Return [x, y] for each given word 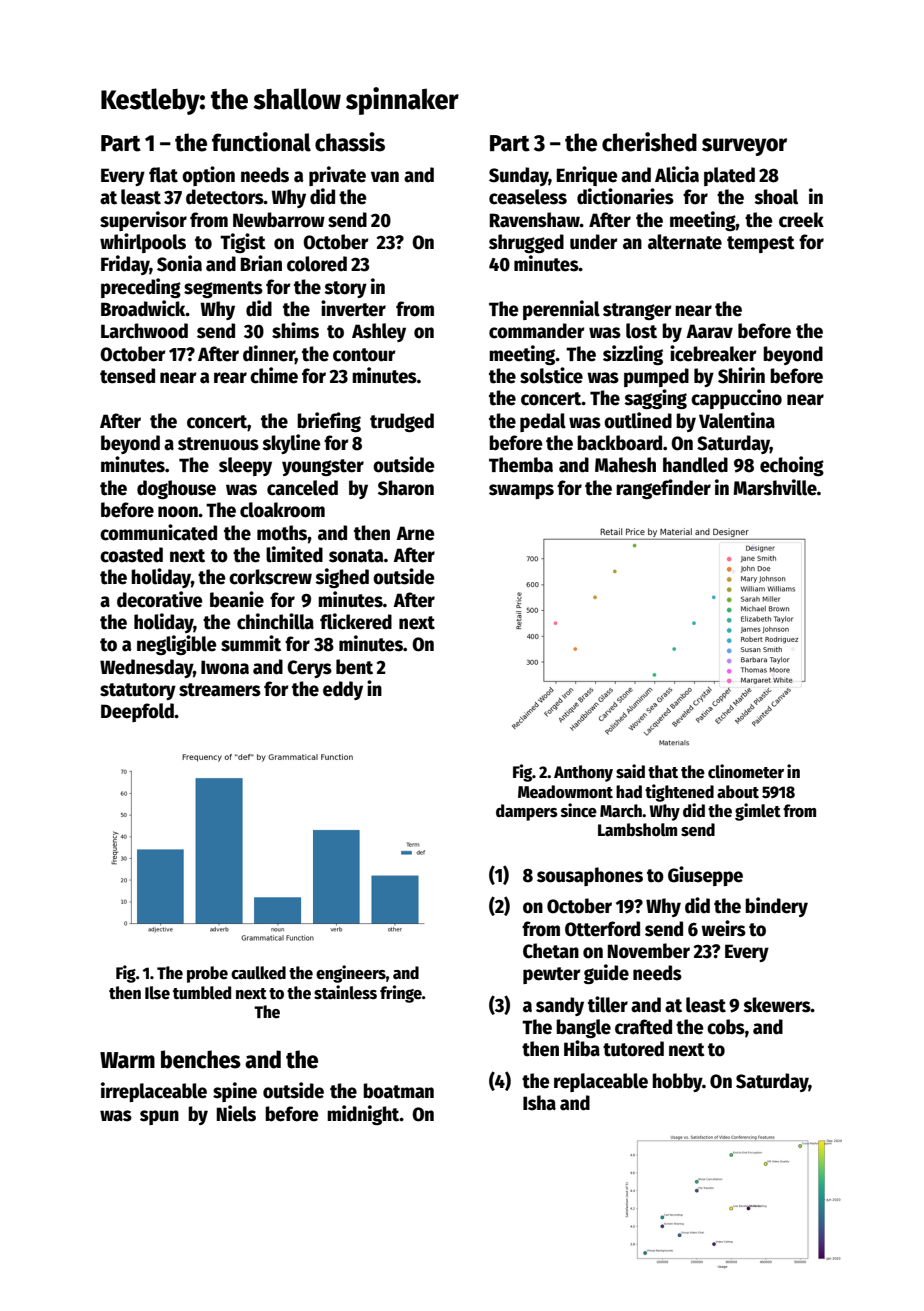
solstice [551, 375]
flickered [356, 621]
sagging [655, 399]
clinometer [746, 771]
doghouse [176, 489]
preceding [141, 288]
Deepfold [137, 712]
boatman [398, 1091]
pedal [543, 422]
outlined [638, 420]
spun [159, 1117]
